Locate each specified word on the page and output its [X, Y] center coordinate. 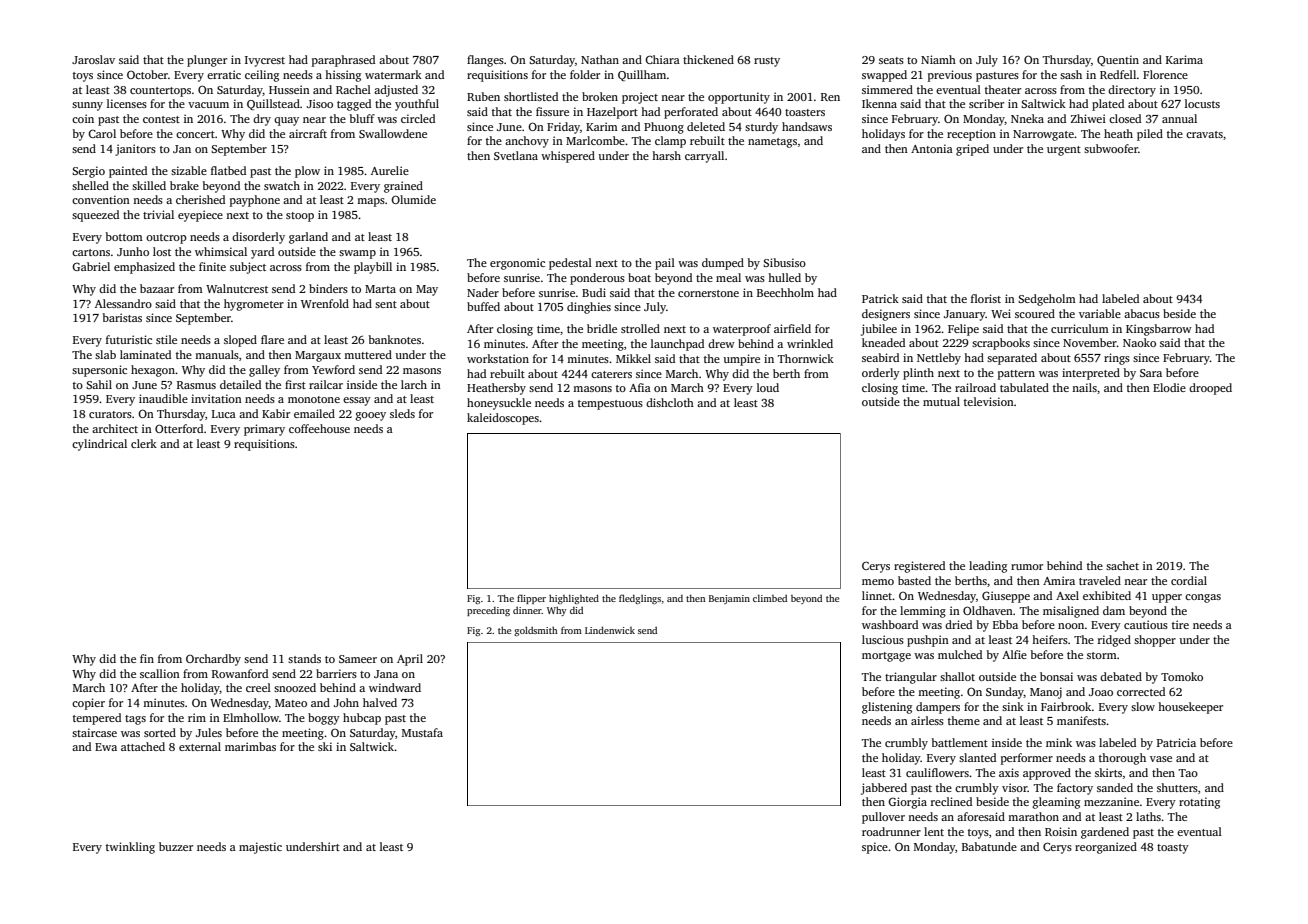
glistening [887, 708]
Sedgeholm [1047, 300]
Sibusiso [784, 262]
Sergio [88, 172]
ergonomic [517, 264]
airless [927, 720]
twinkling [130, 848]
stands [304, 658]
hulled [784, 277]
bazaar [157, 288]
